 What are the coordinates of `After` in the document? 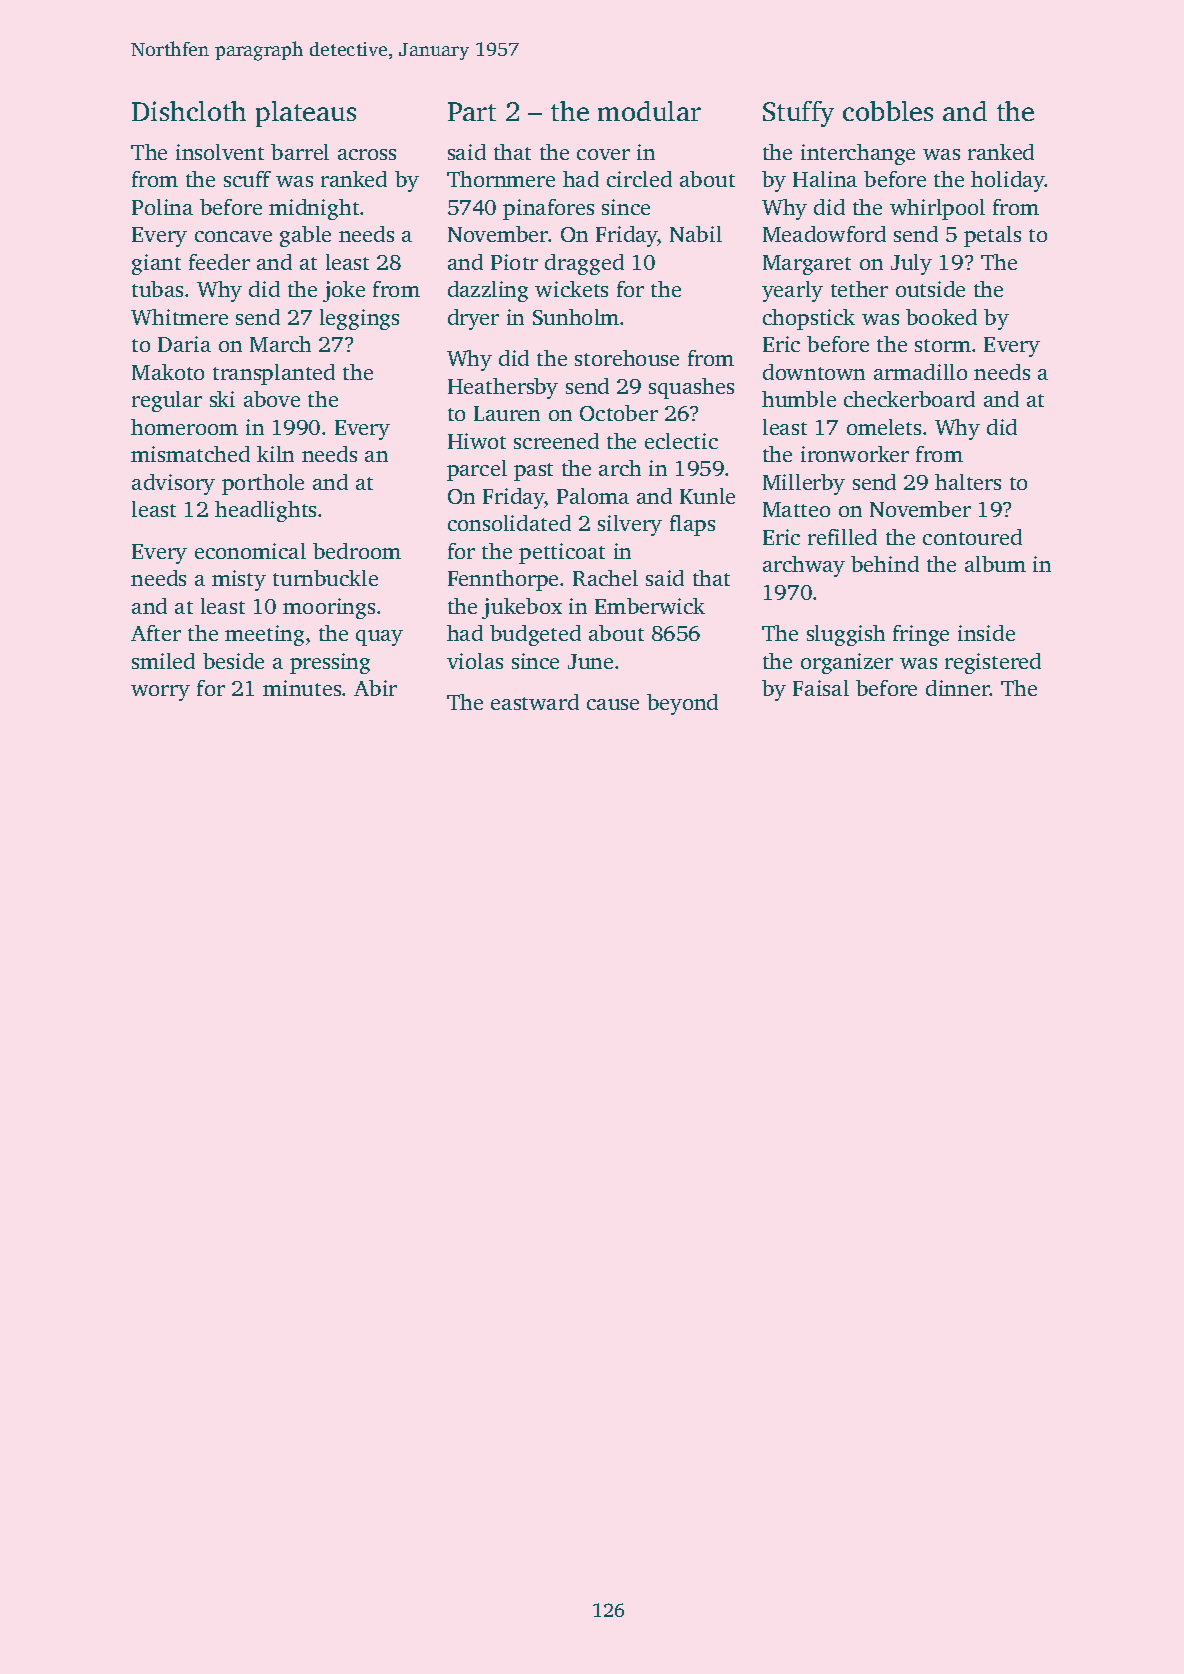 It's located at (156, 633).
